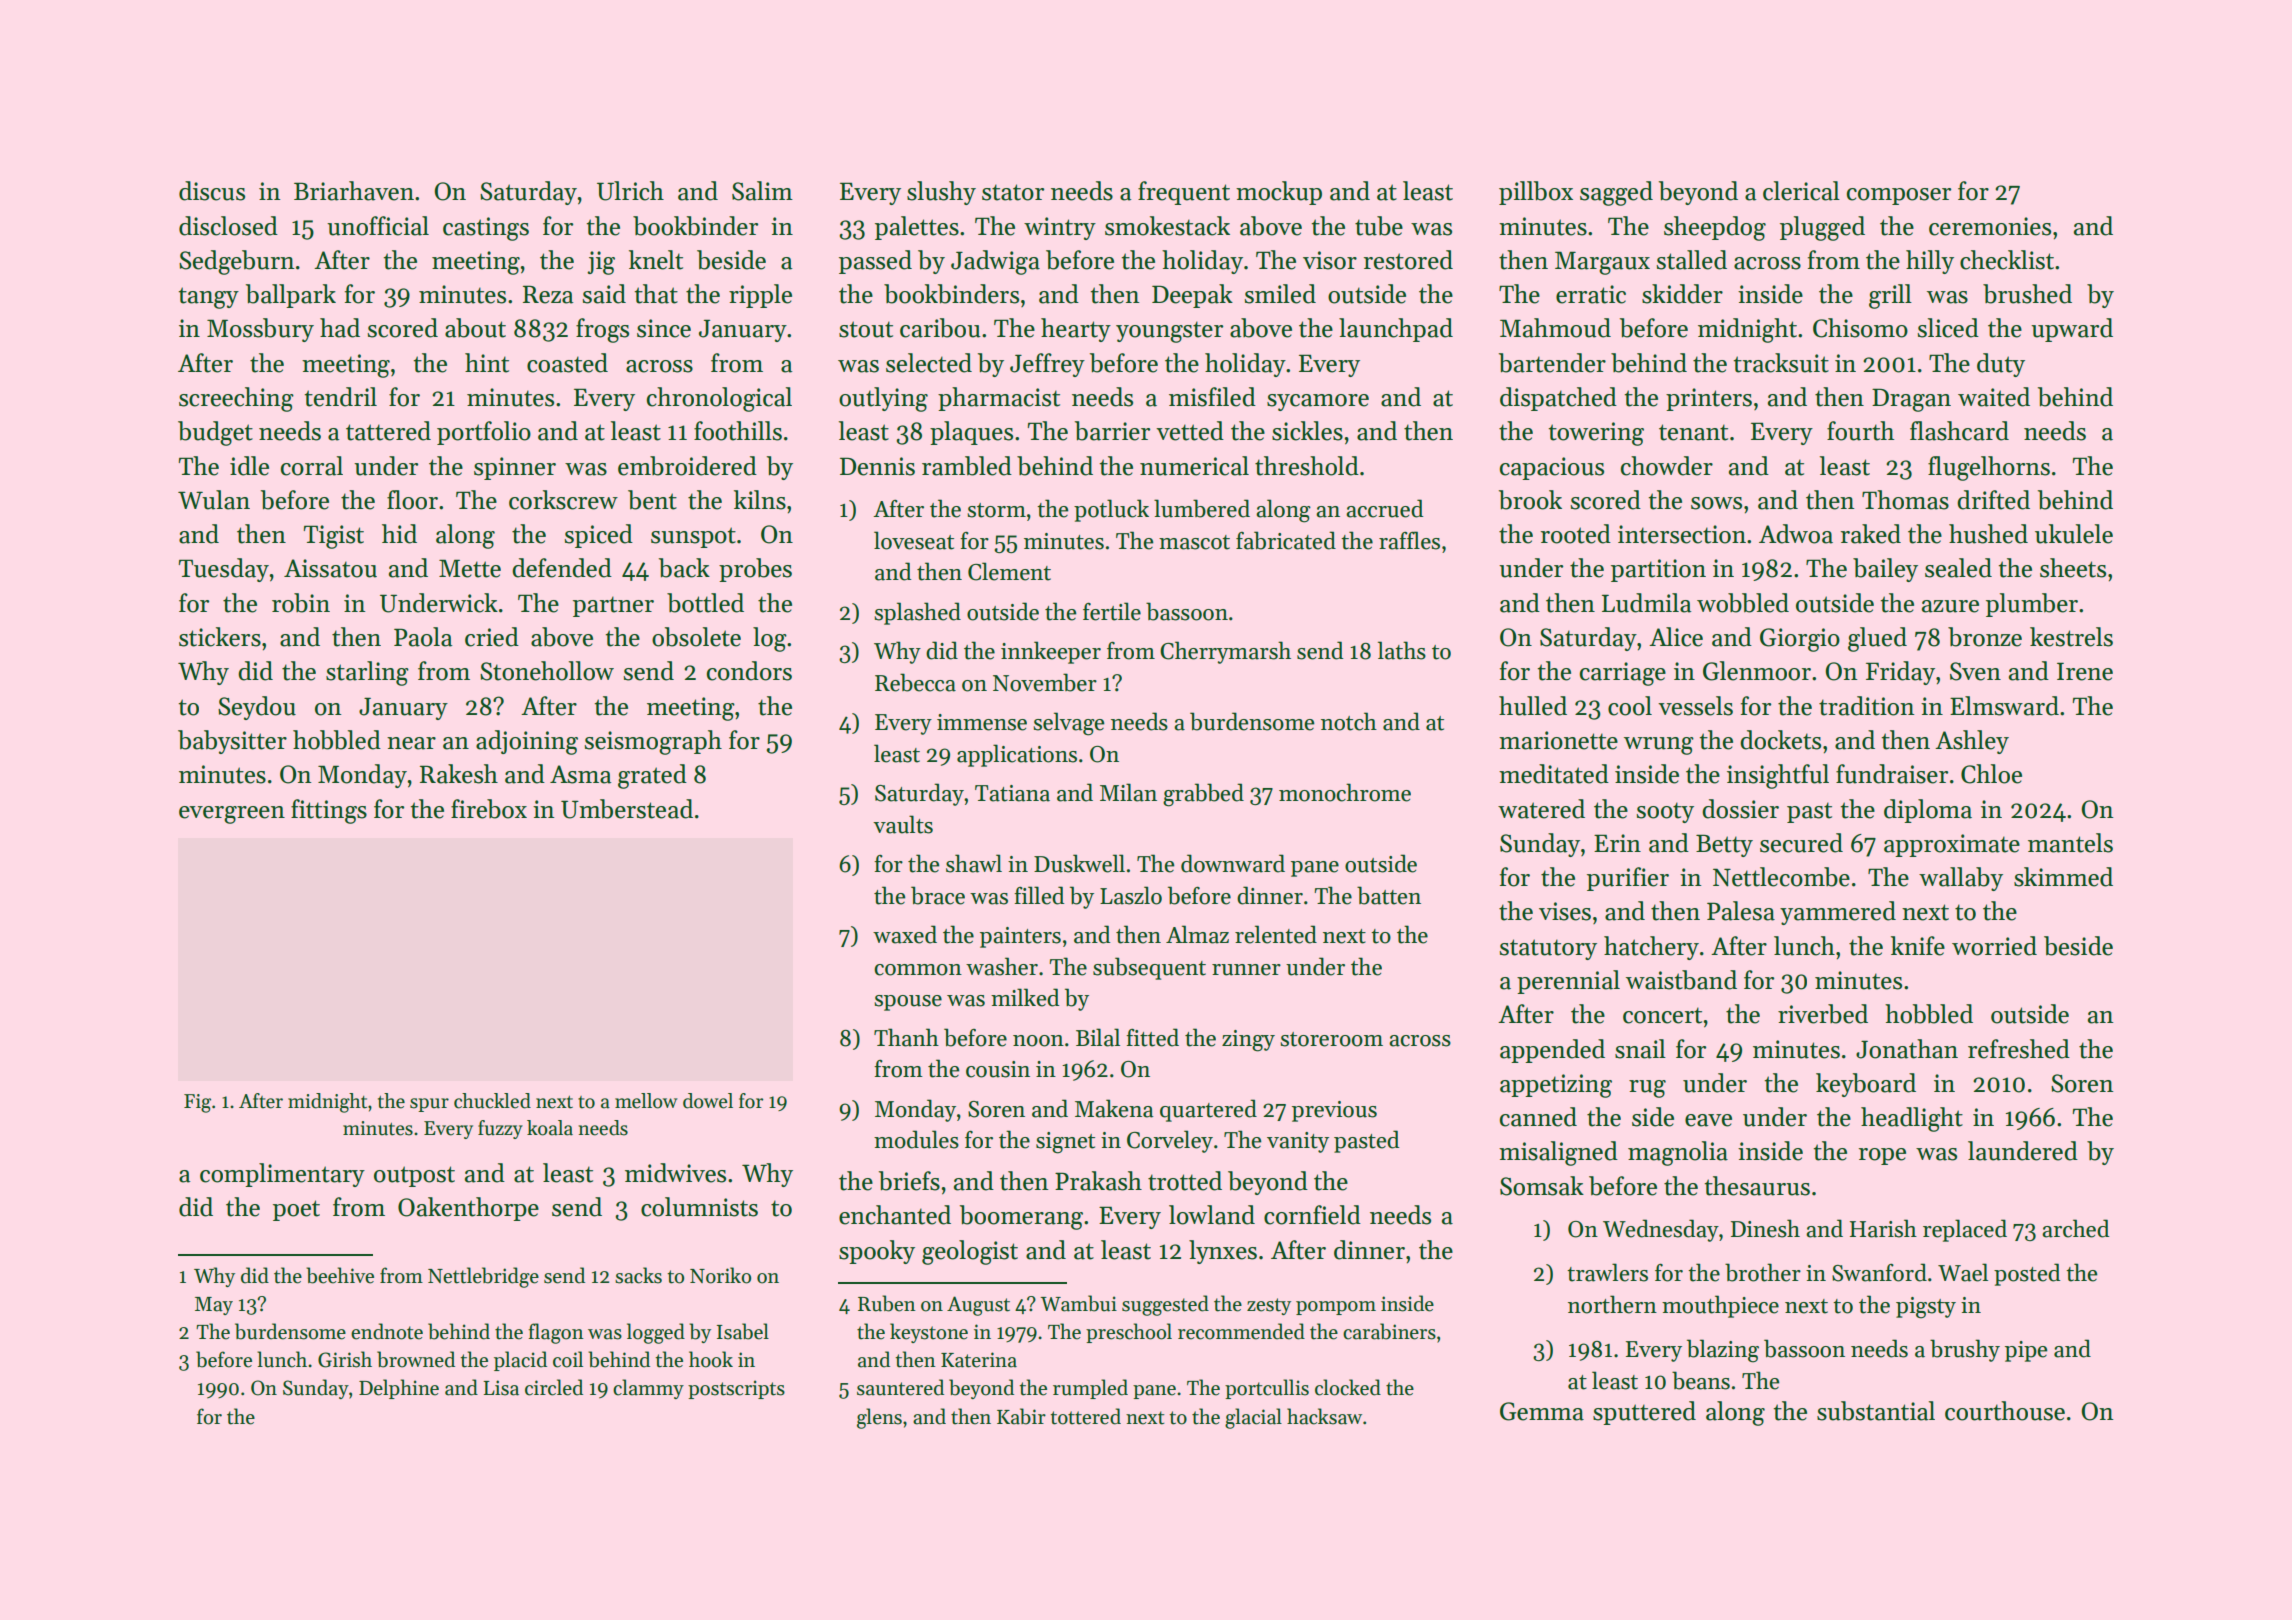 The height and width of the screenshot is (1620, 2292). Describe the element at coordinates (1883, 1228) in the screenshot. I see `Harish` at that location.
